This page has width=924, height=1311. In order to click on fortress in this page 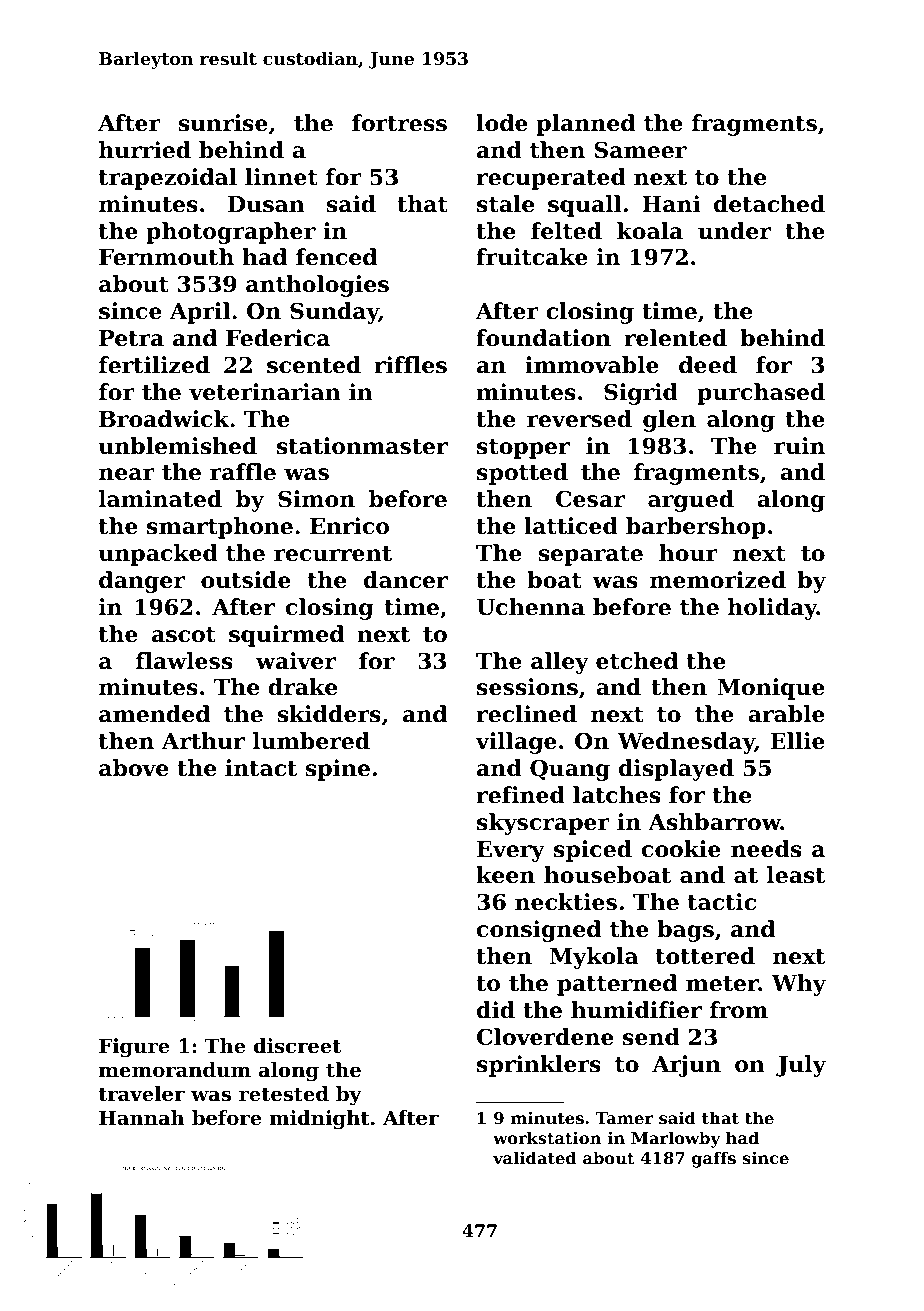, I will do `click(399, 123)`.
